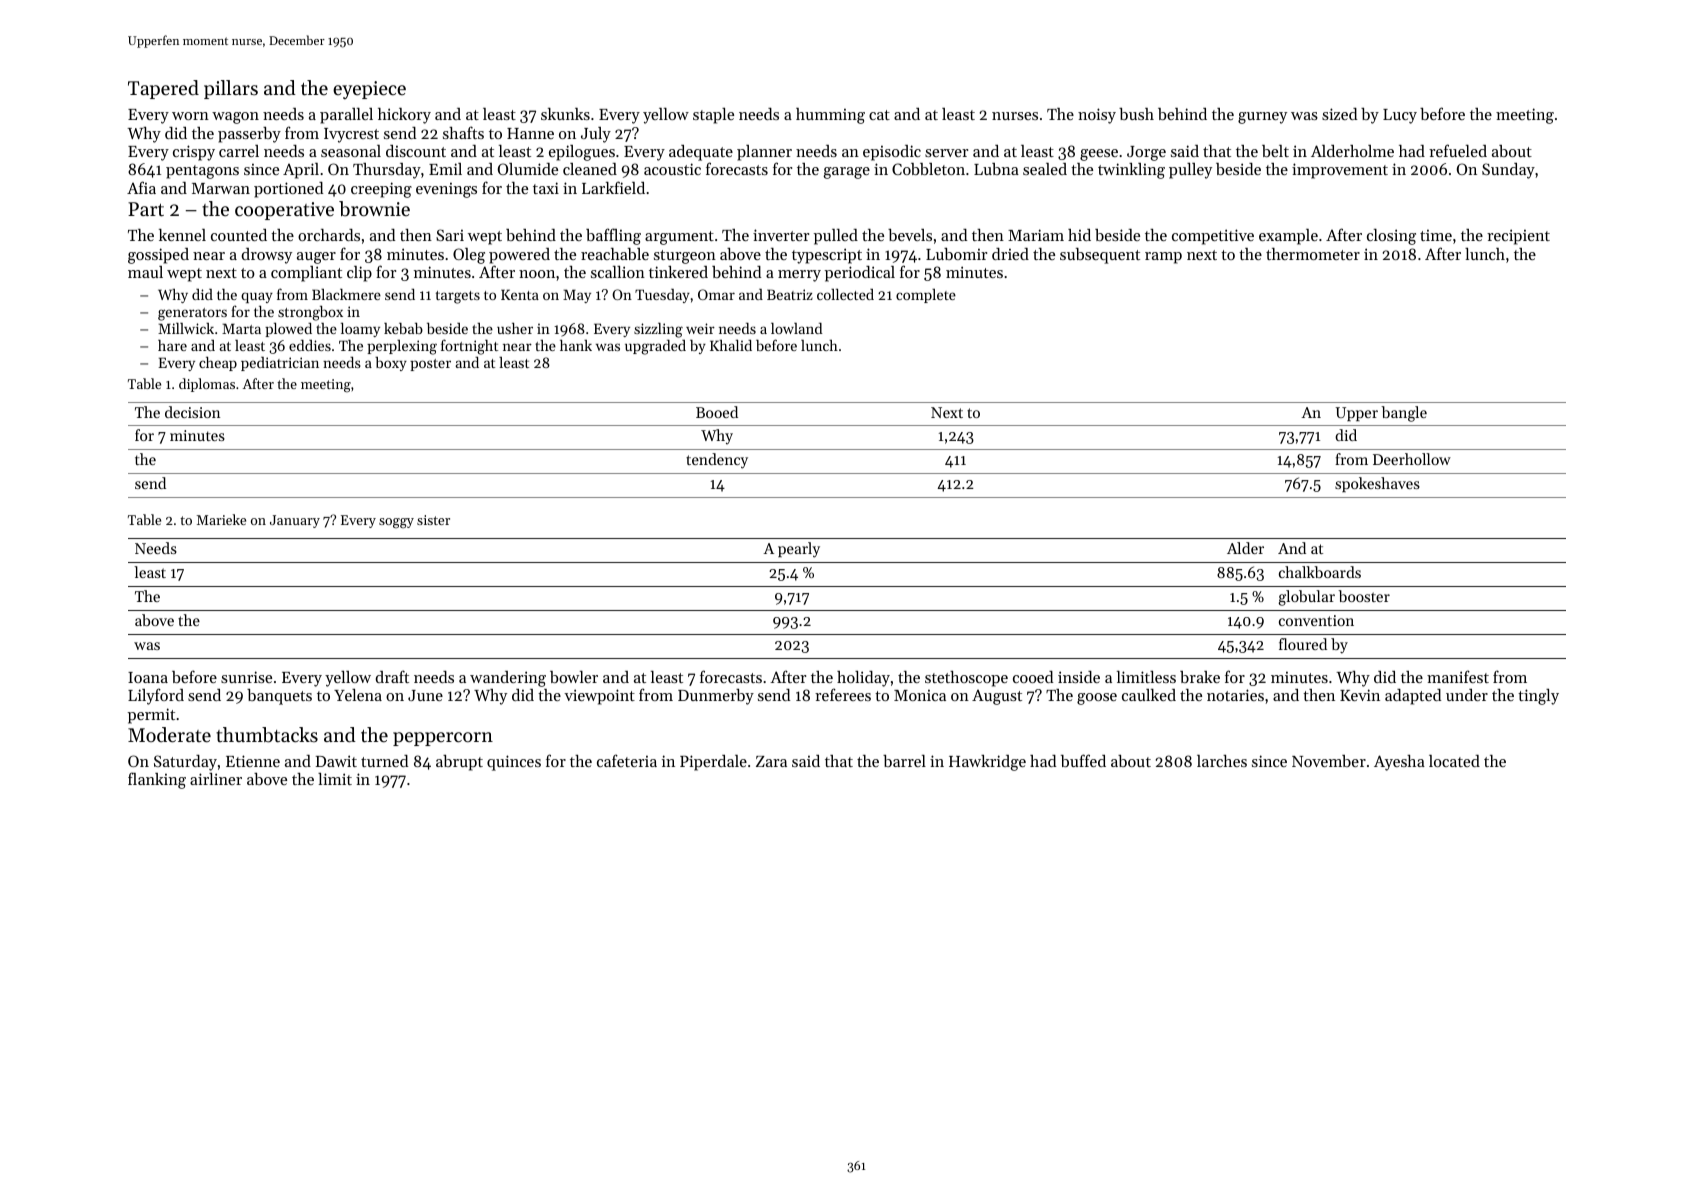 The image size is (1694, 1198). I want to click on Etienne, so click(253, 761).
